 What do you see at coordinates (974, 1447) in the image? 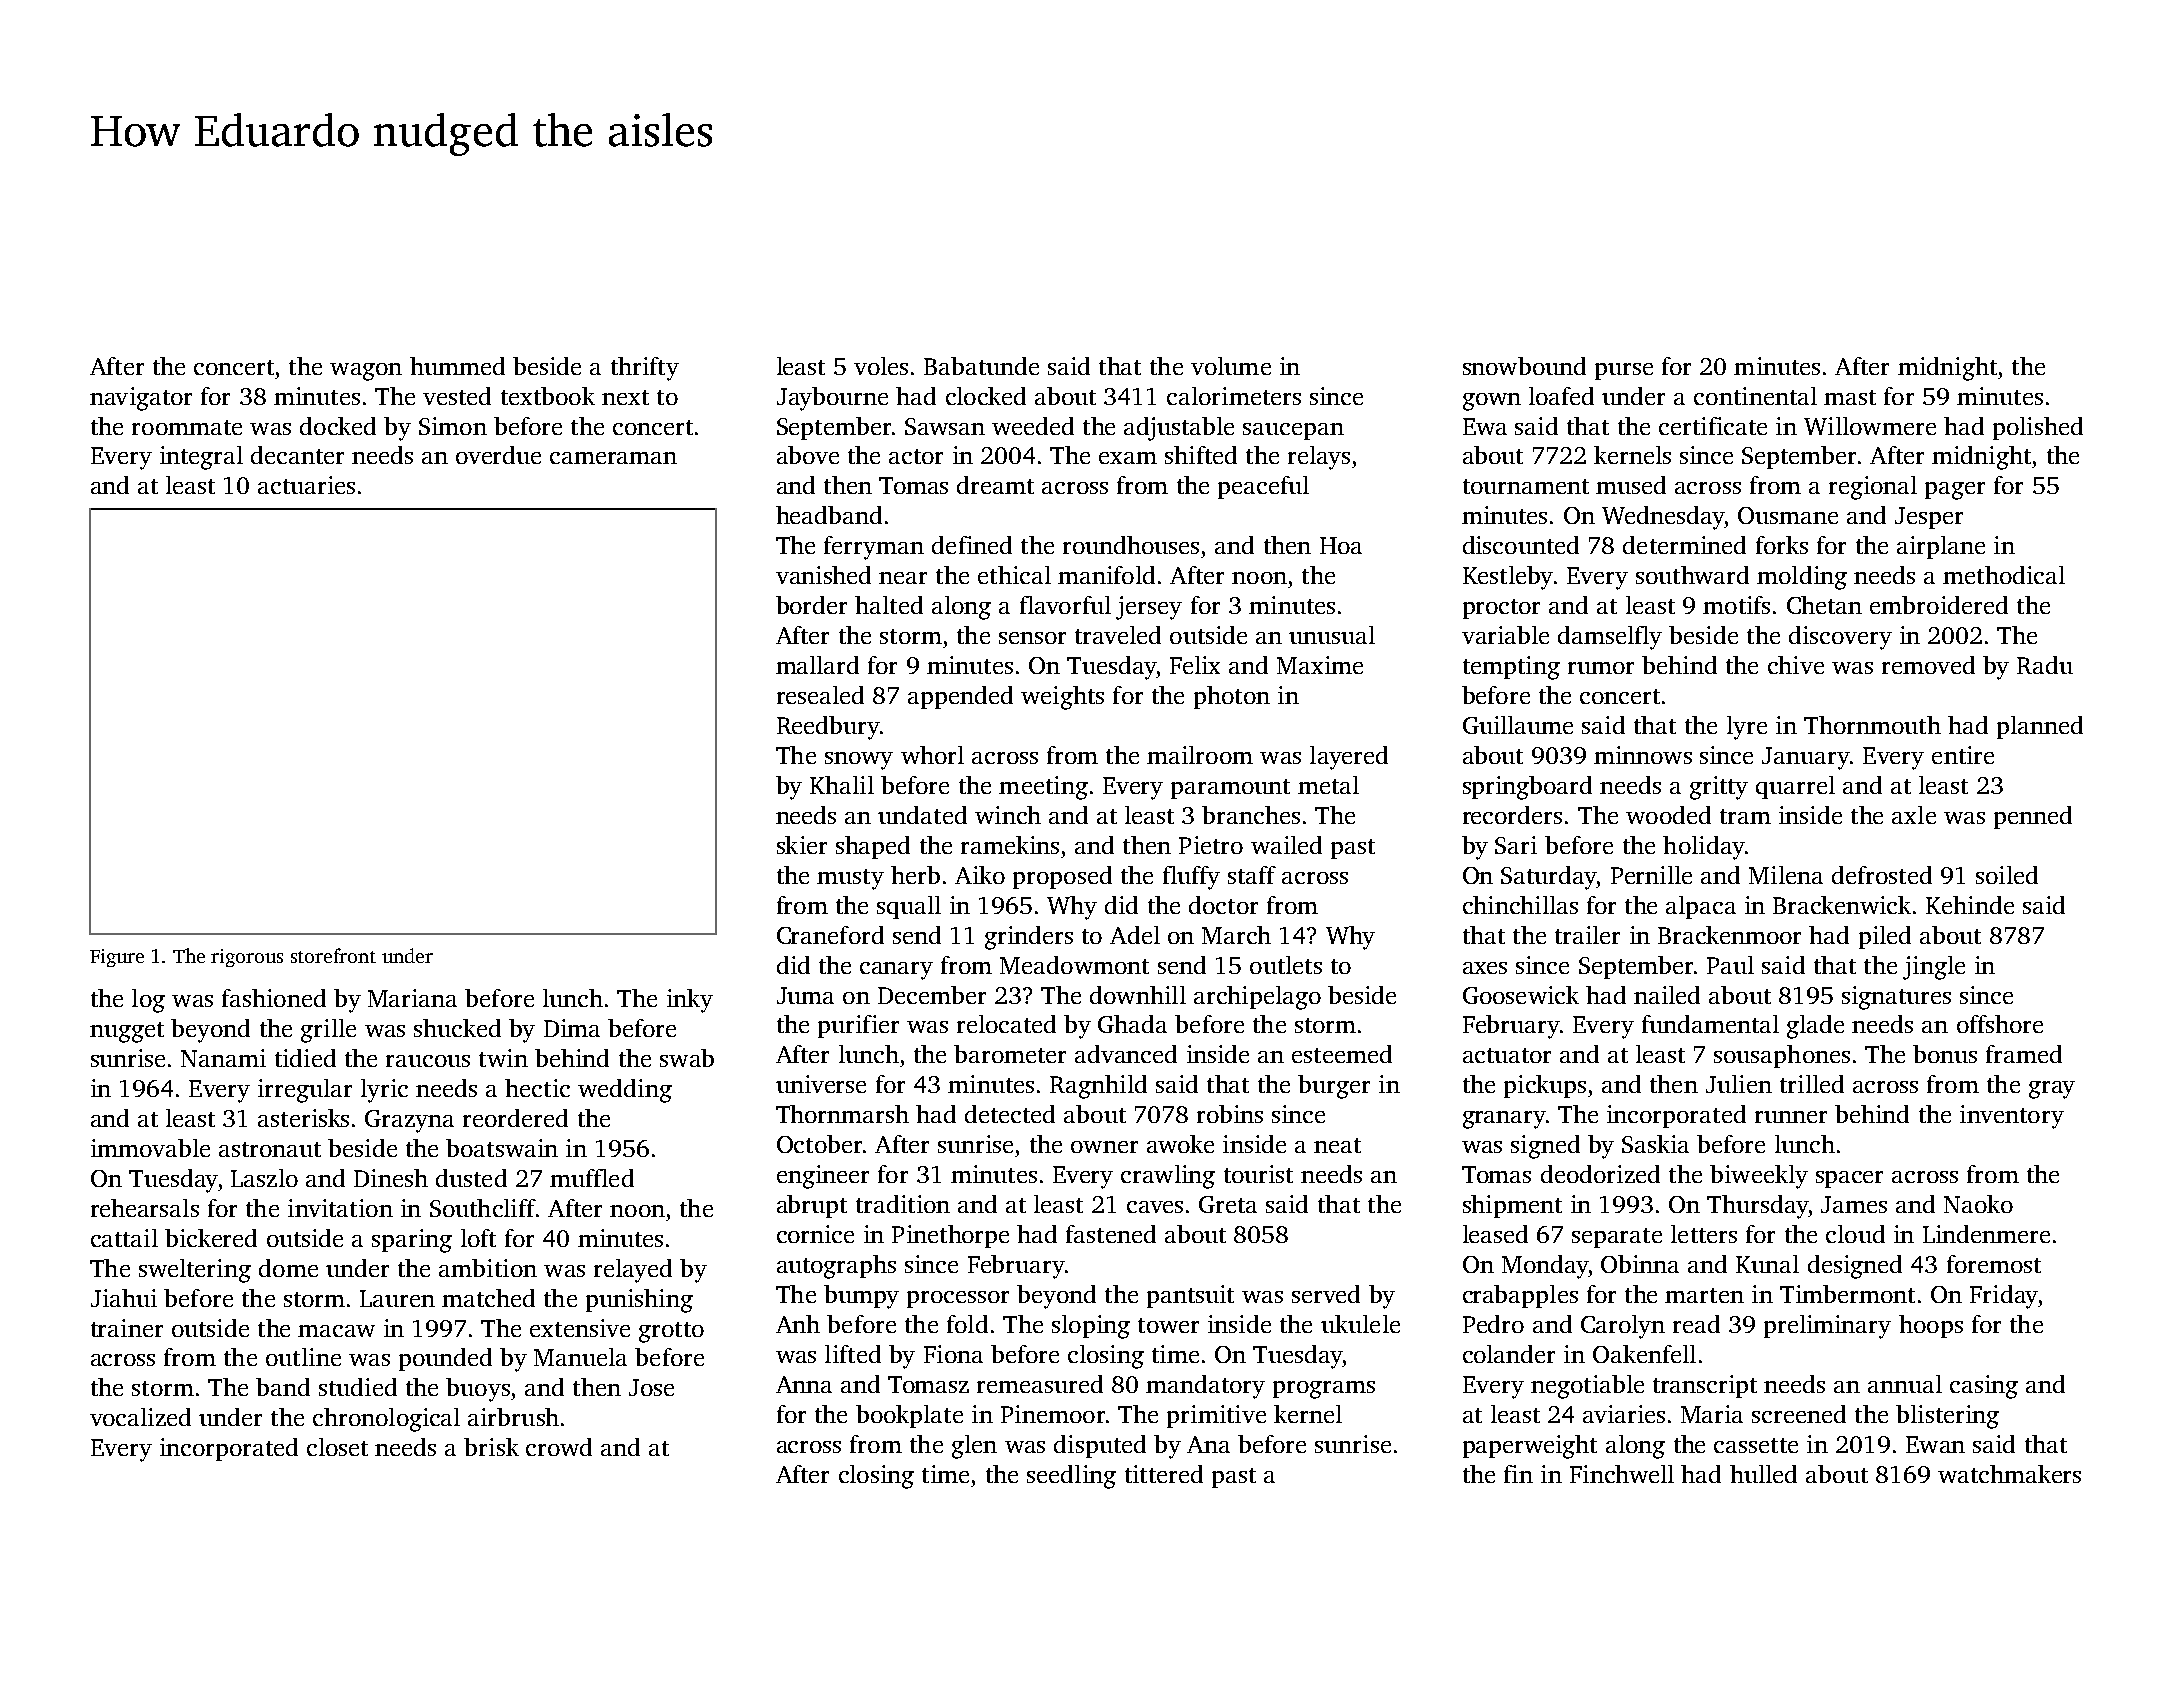
I see `glen` at bounding box center [974, 1447].
